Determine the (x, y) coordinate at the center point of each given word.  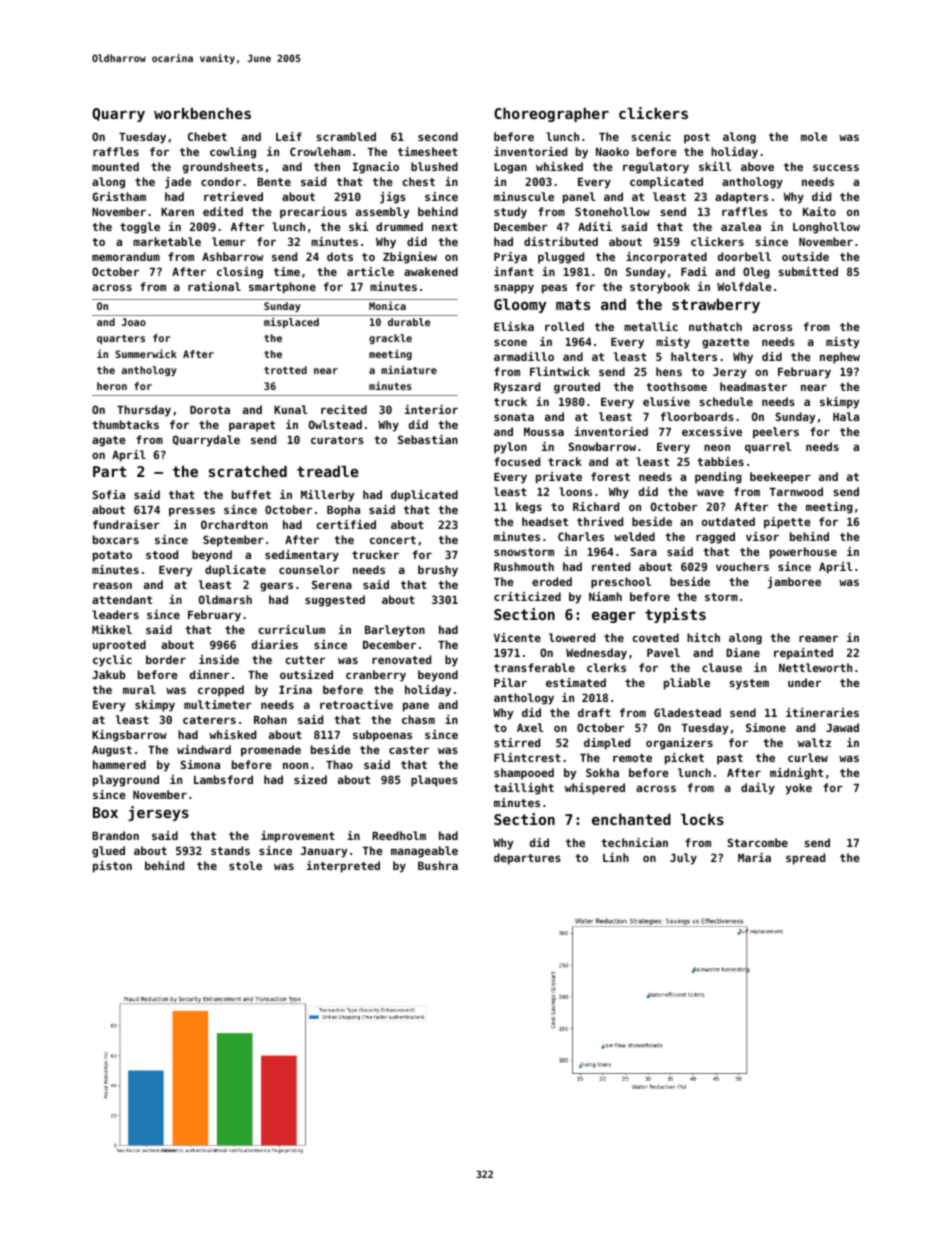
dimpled (607, 744)
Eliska (514, 326)
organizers (679, 744)
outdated (728, 521)
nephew (840, 358)
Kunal (291, 409)
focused (517, 461)
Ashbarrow (232, 256)
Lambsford (223, 779)
